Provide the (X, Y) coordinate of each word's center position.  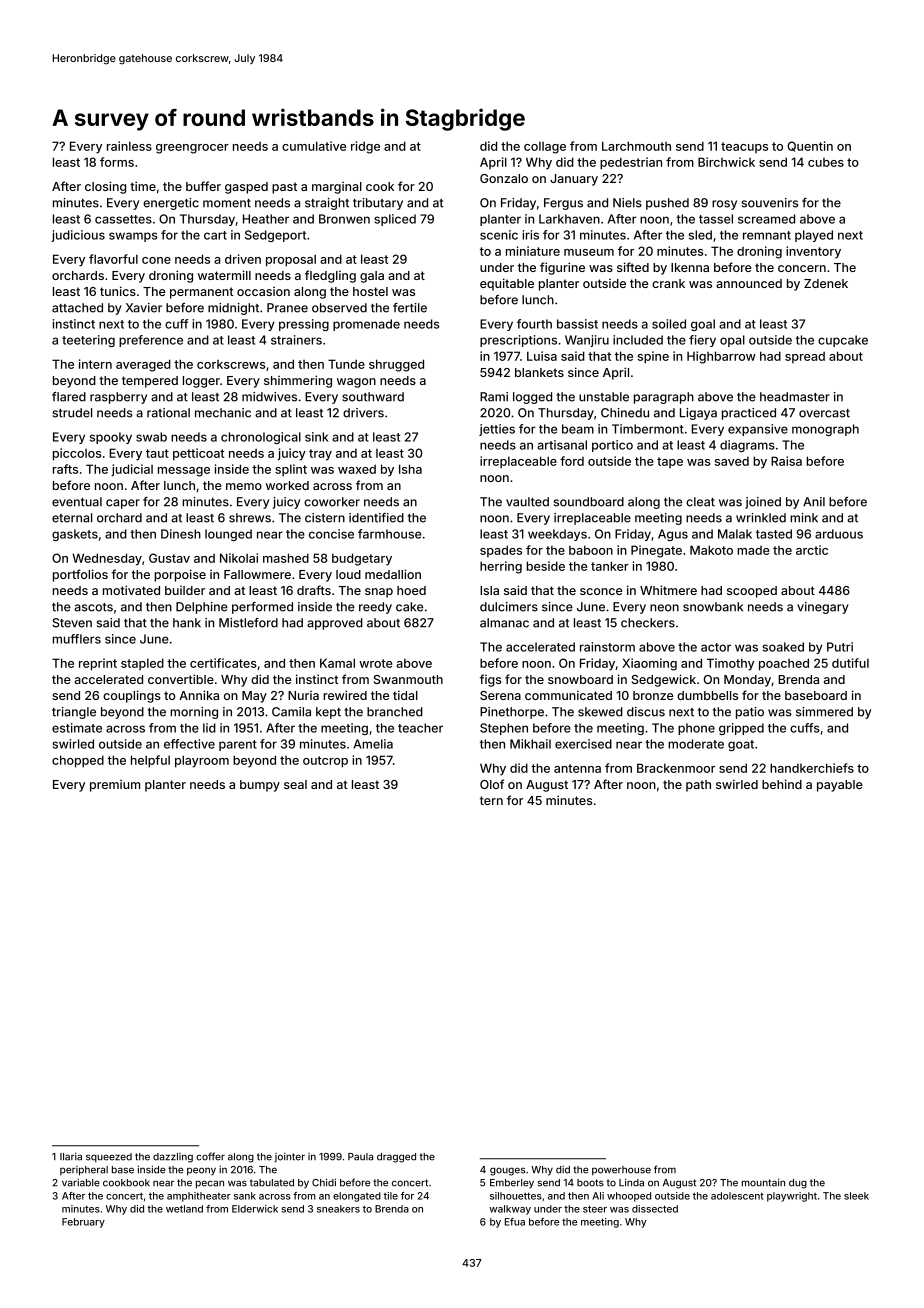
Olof (492, 784)
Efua (515, 1222)
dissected (655, 1209)
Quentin (810, 146)
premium (115, 786)
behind (782, 784)
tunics (118, 291)
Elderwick (255, 1209)
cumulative (314, 146)
